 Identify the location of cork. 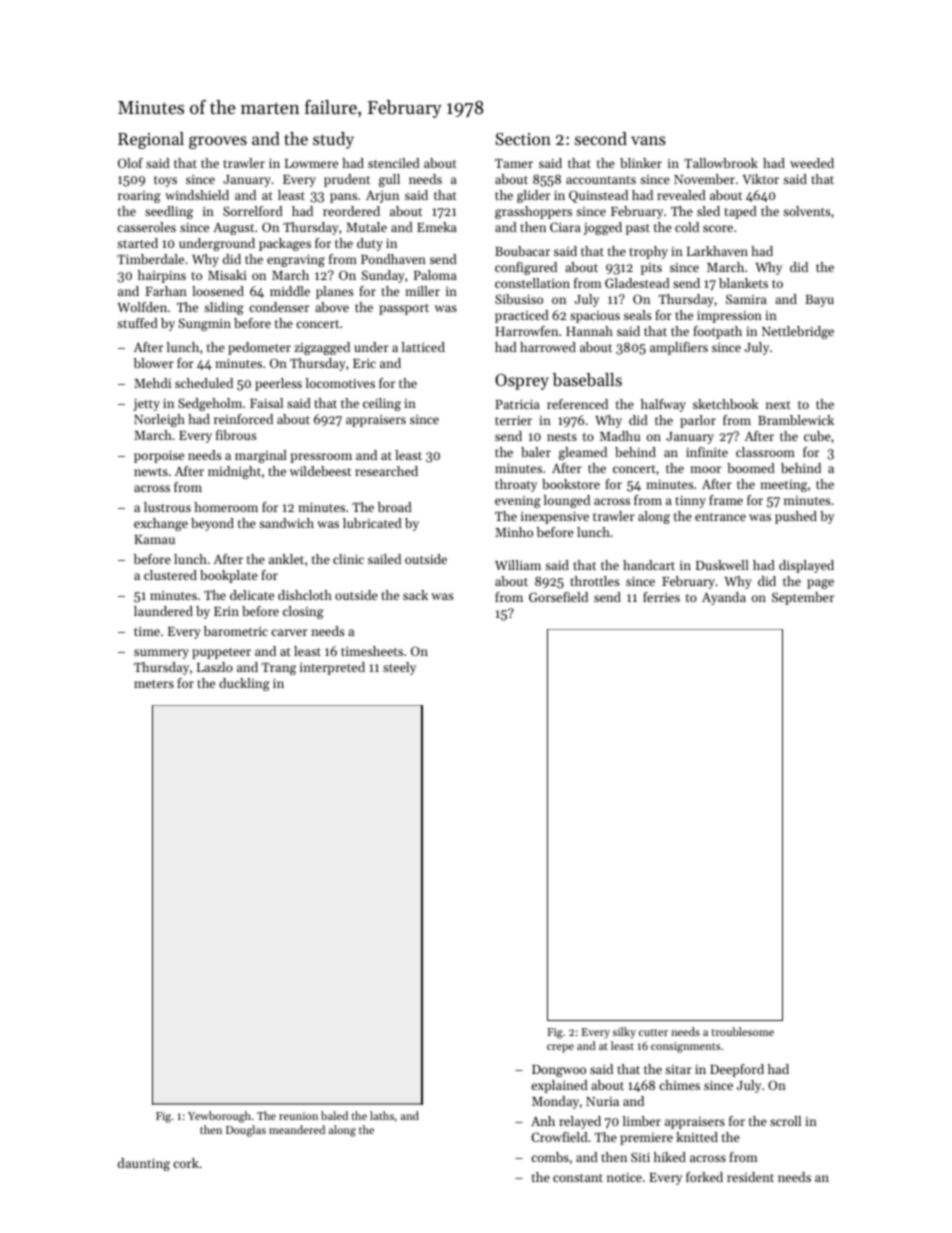
(186, 1163).
